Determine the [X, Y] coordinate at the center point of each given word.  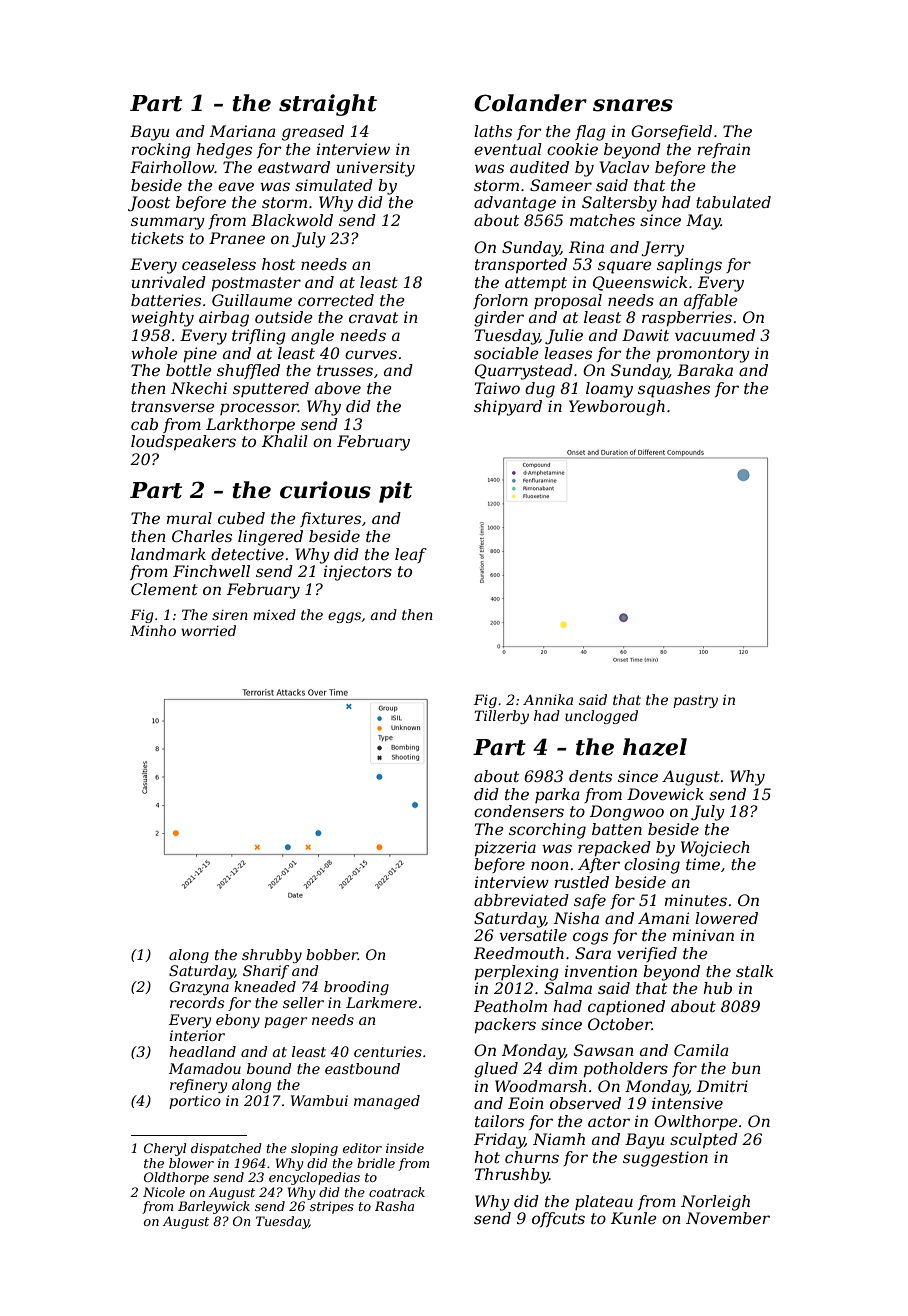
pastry [695, 701]
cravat [373, 317]
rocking [161, 151]
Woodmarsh [541, 1086]
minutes [696, 900]
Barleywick [214, 1207]
